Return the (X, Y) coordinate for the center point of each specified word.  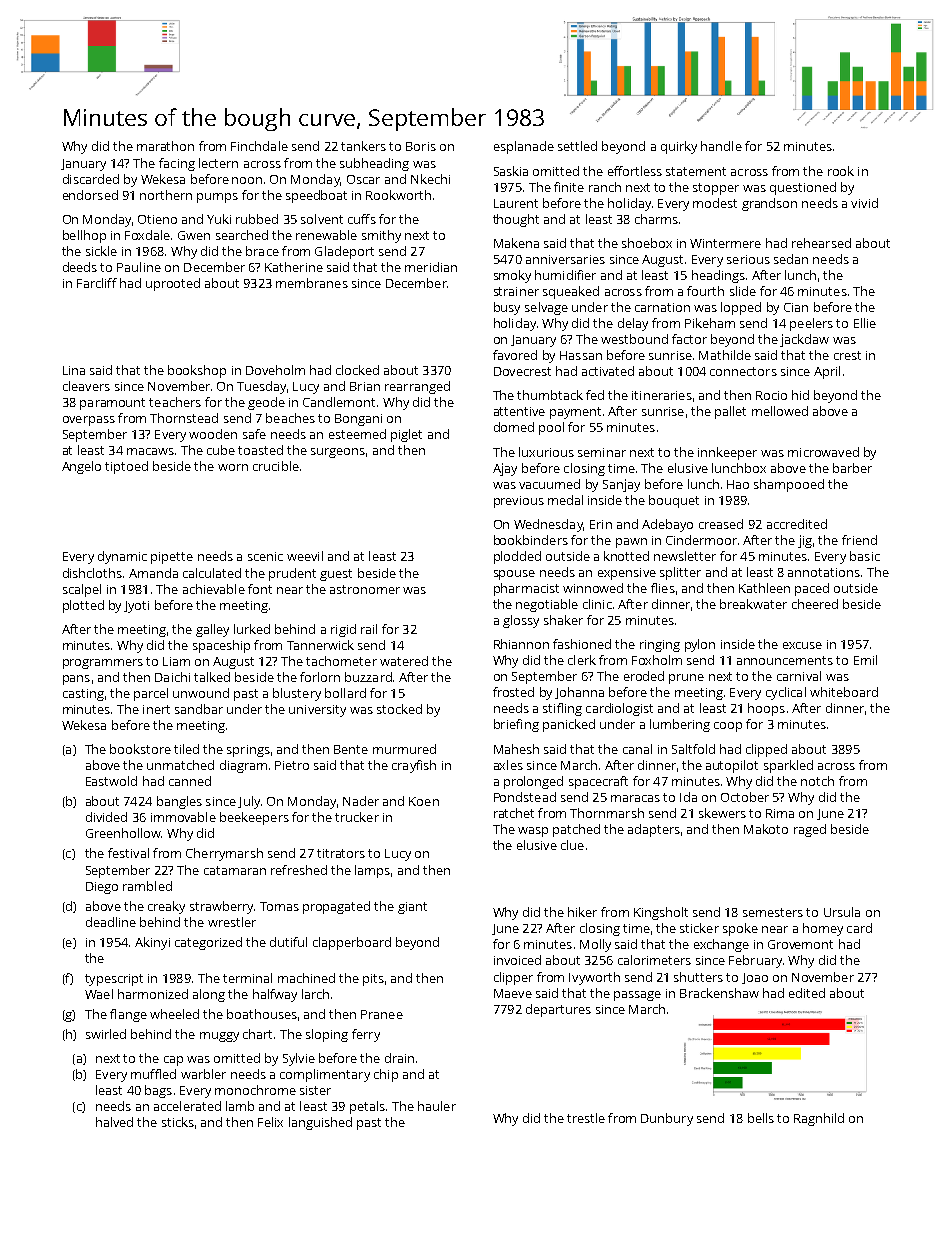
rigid (343, 630)
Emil (865, 660)
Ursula (842, 912)
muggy (219, 1037)
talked (212, 677)
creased (721, 524)
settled (577, 146)
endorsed (90, 195)
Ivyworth (594, 978)
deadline (111, 922)
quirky (679, 147)
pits (373, 980)
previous (519, 502)
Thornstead (184, 418)
